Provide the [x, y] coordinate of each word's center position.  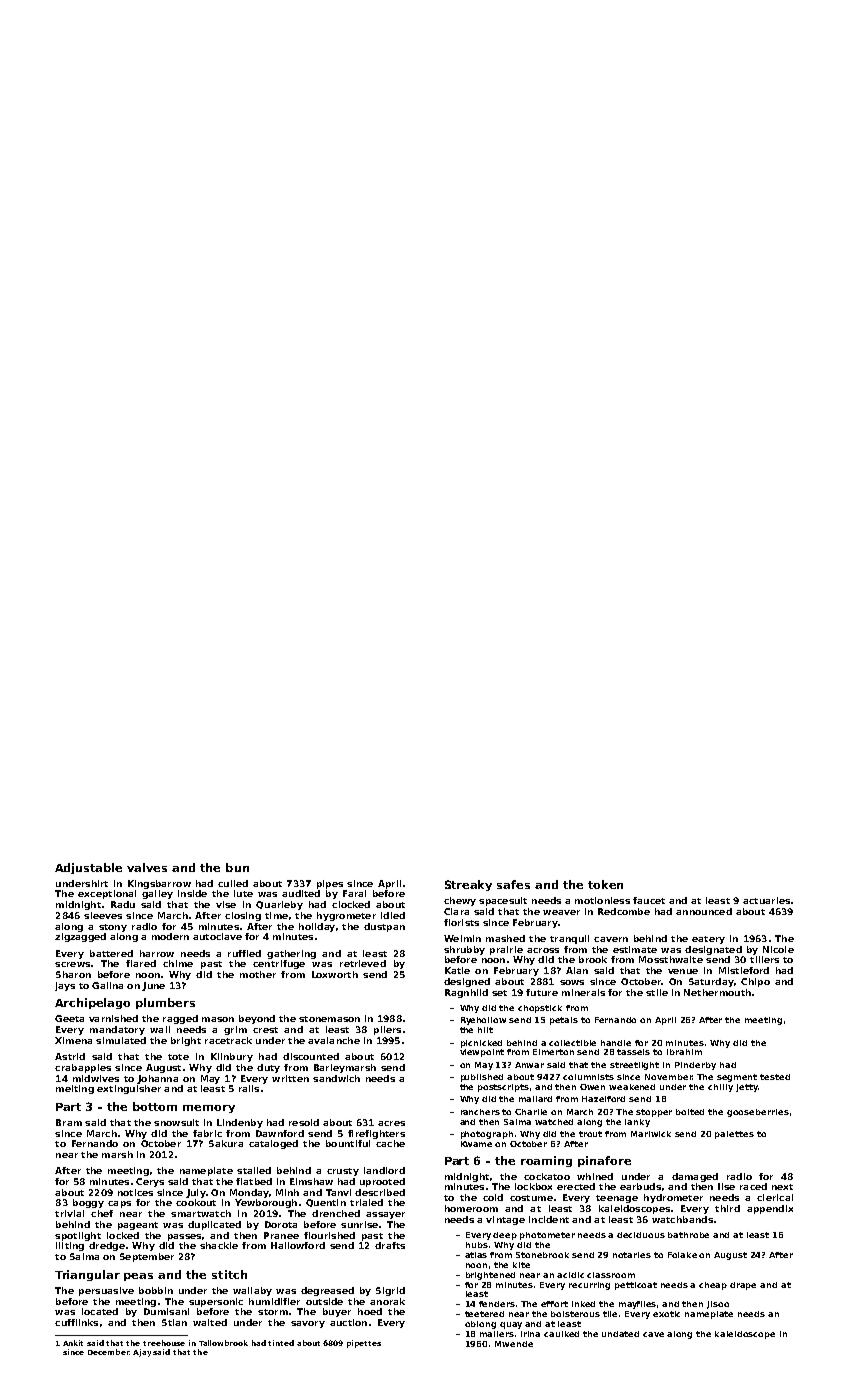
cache [390, 1143]
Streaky [468, 885]
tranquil [569, 939]
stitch [229, 1274]
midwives [96, 1078]
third [727, 1208]
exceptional [107, 894]
